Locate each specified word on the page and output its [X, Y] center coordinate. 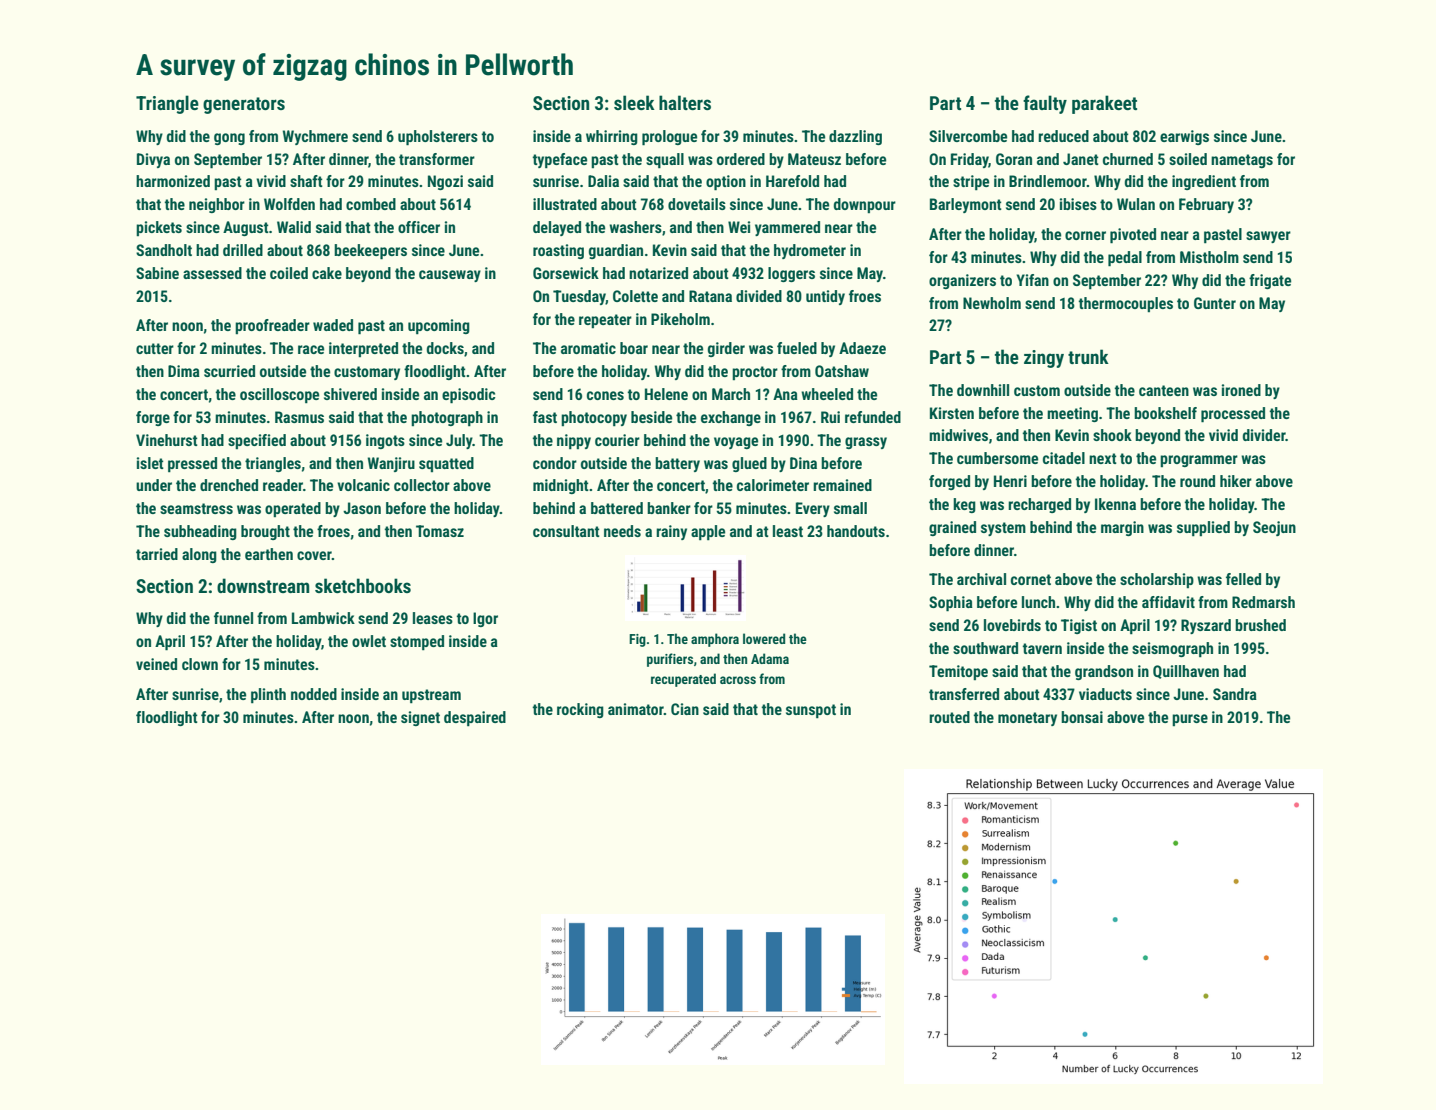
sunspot [811, 711]
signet [420, 718]
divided [759, 296]
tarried [157, 554]
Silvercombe [968, 136]
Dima [184, 371]
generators [244, 105]
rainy [671, 532]
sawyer [1268, 237]
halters [685, 102]
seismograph [1172, 649]
